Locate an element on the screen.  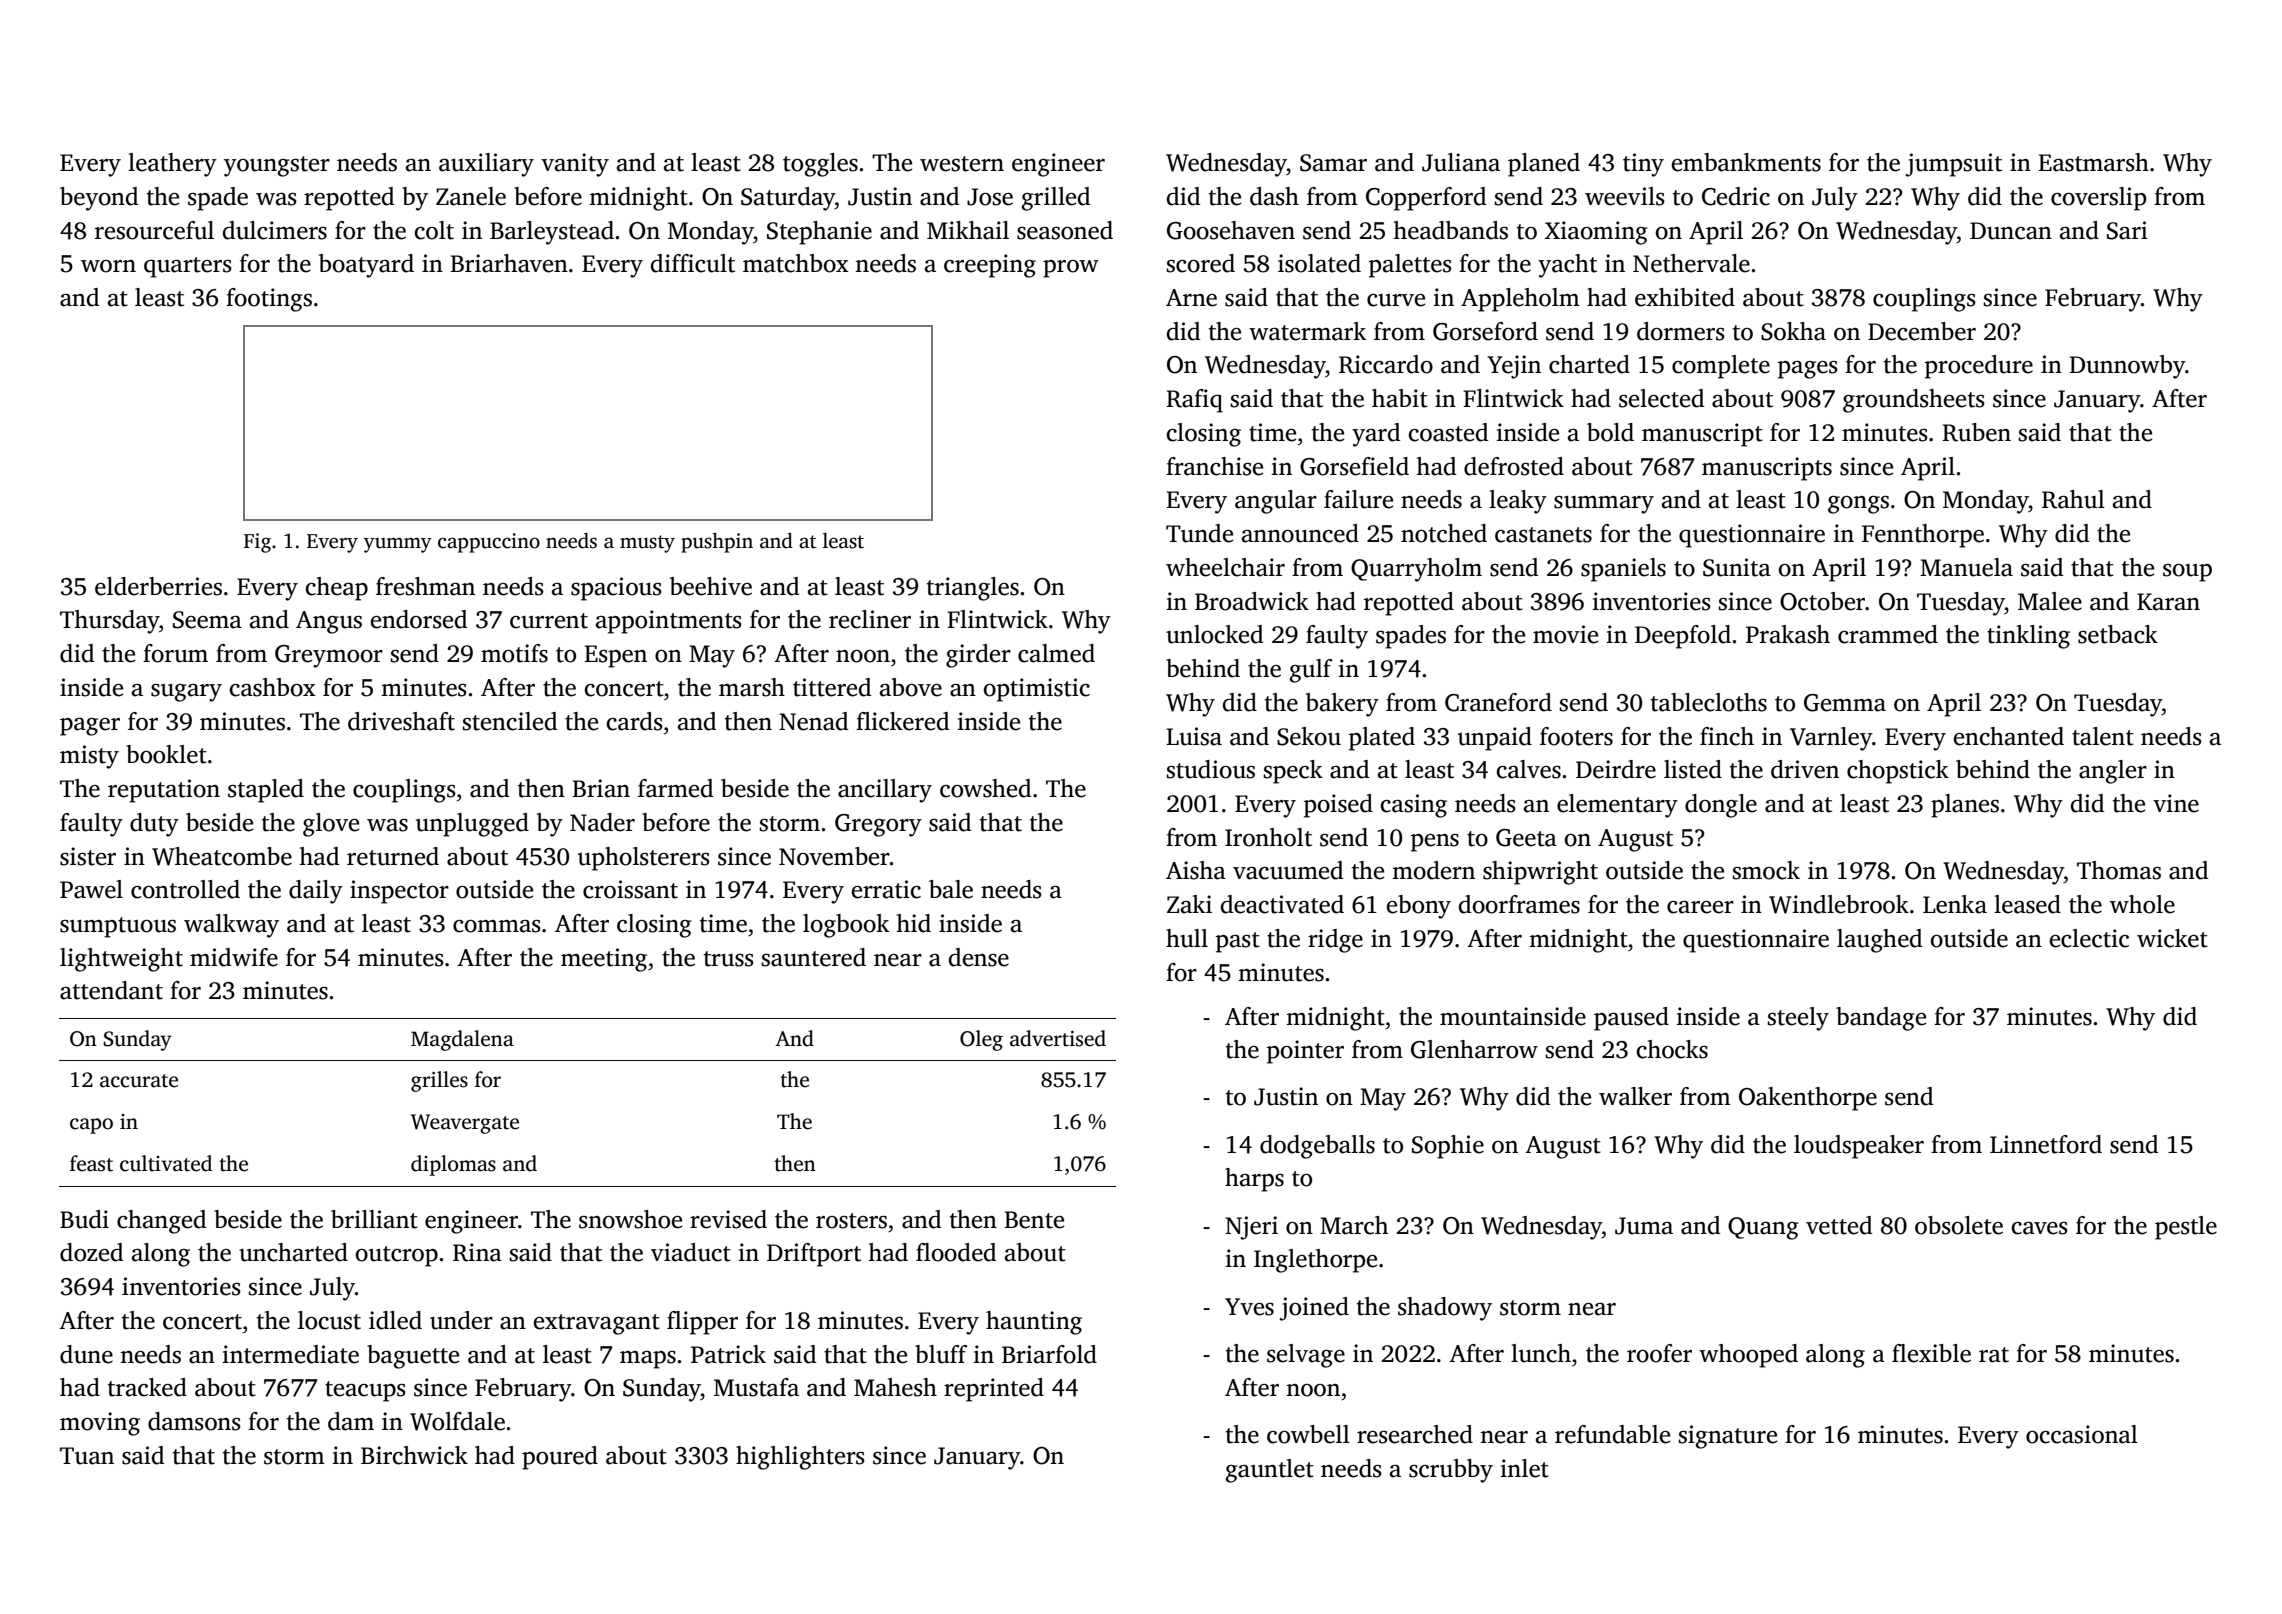
dodgeballs is located at coordinates (1317, 1147).
